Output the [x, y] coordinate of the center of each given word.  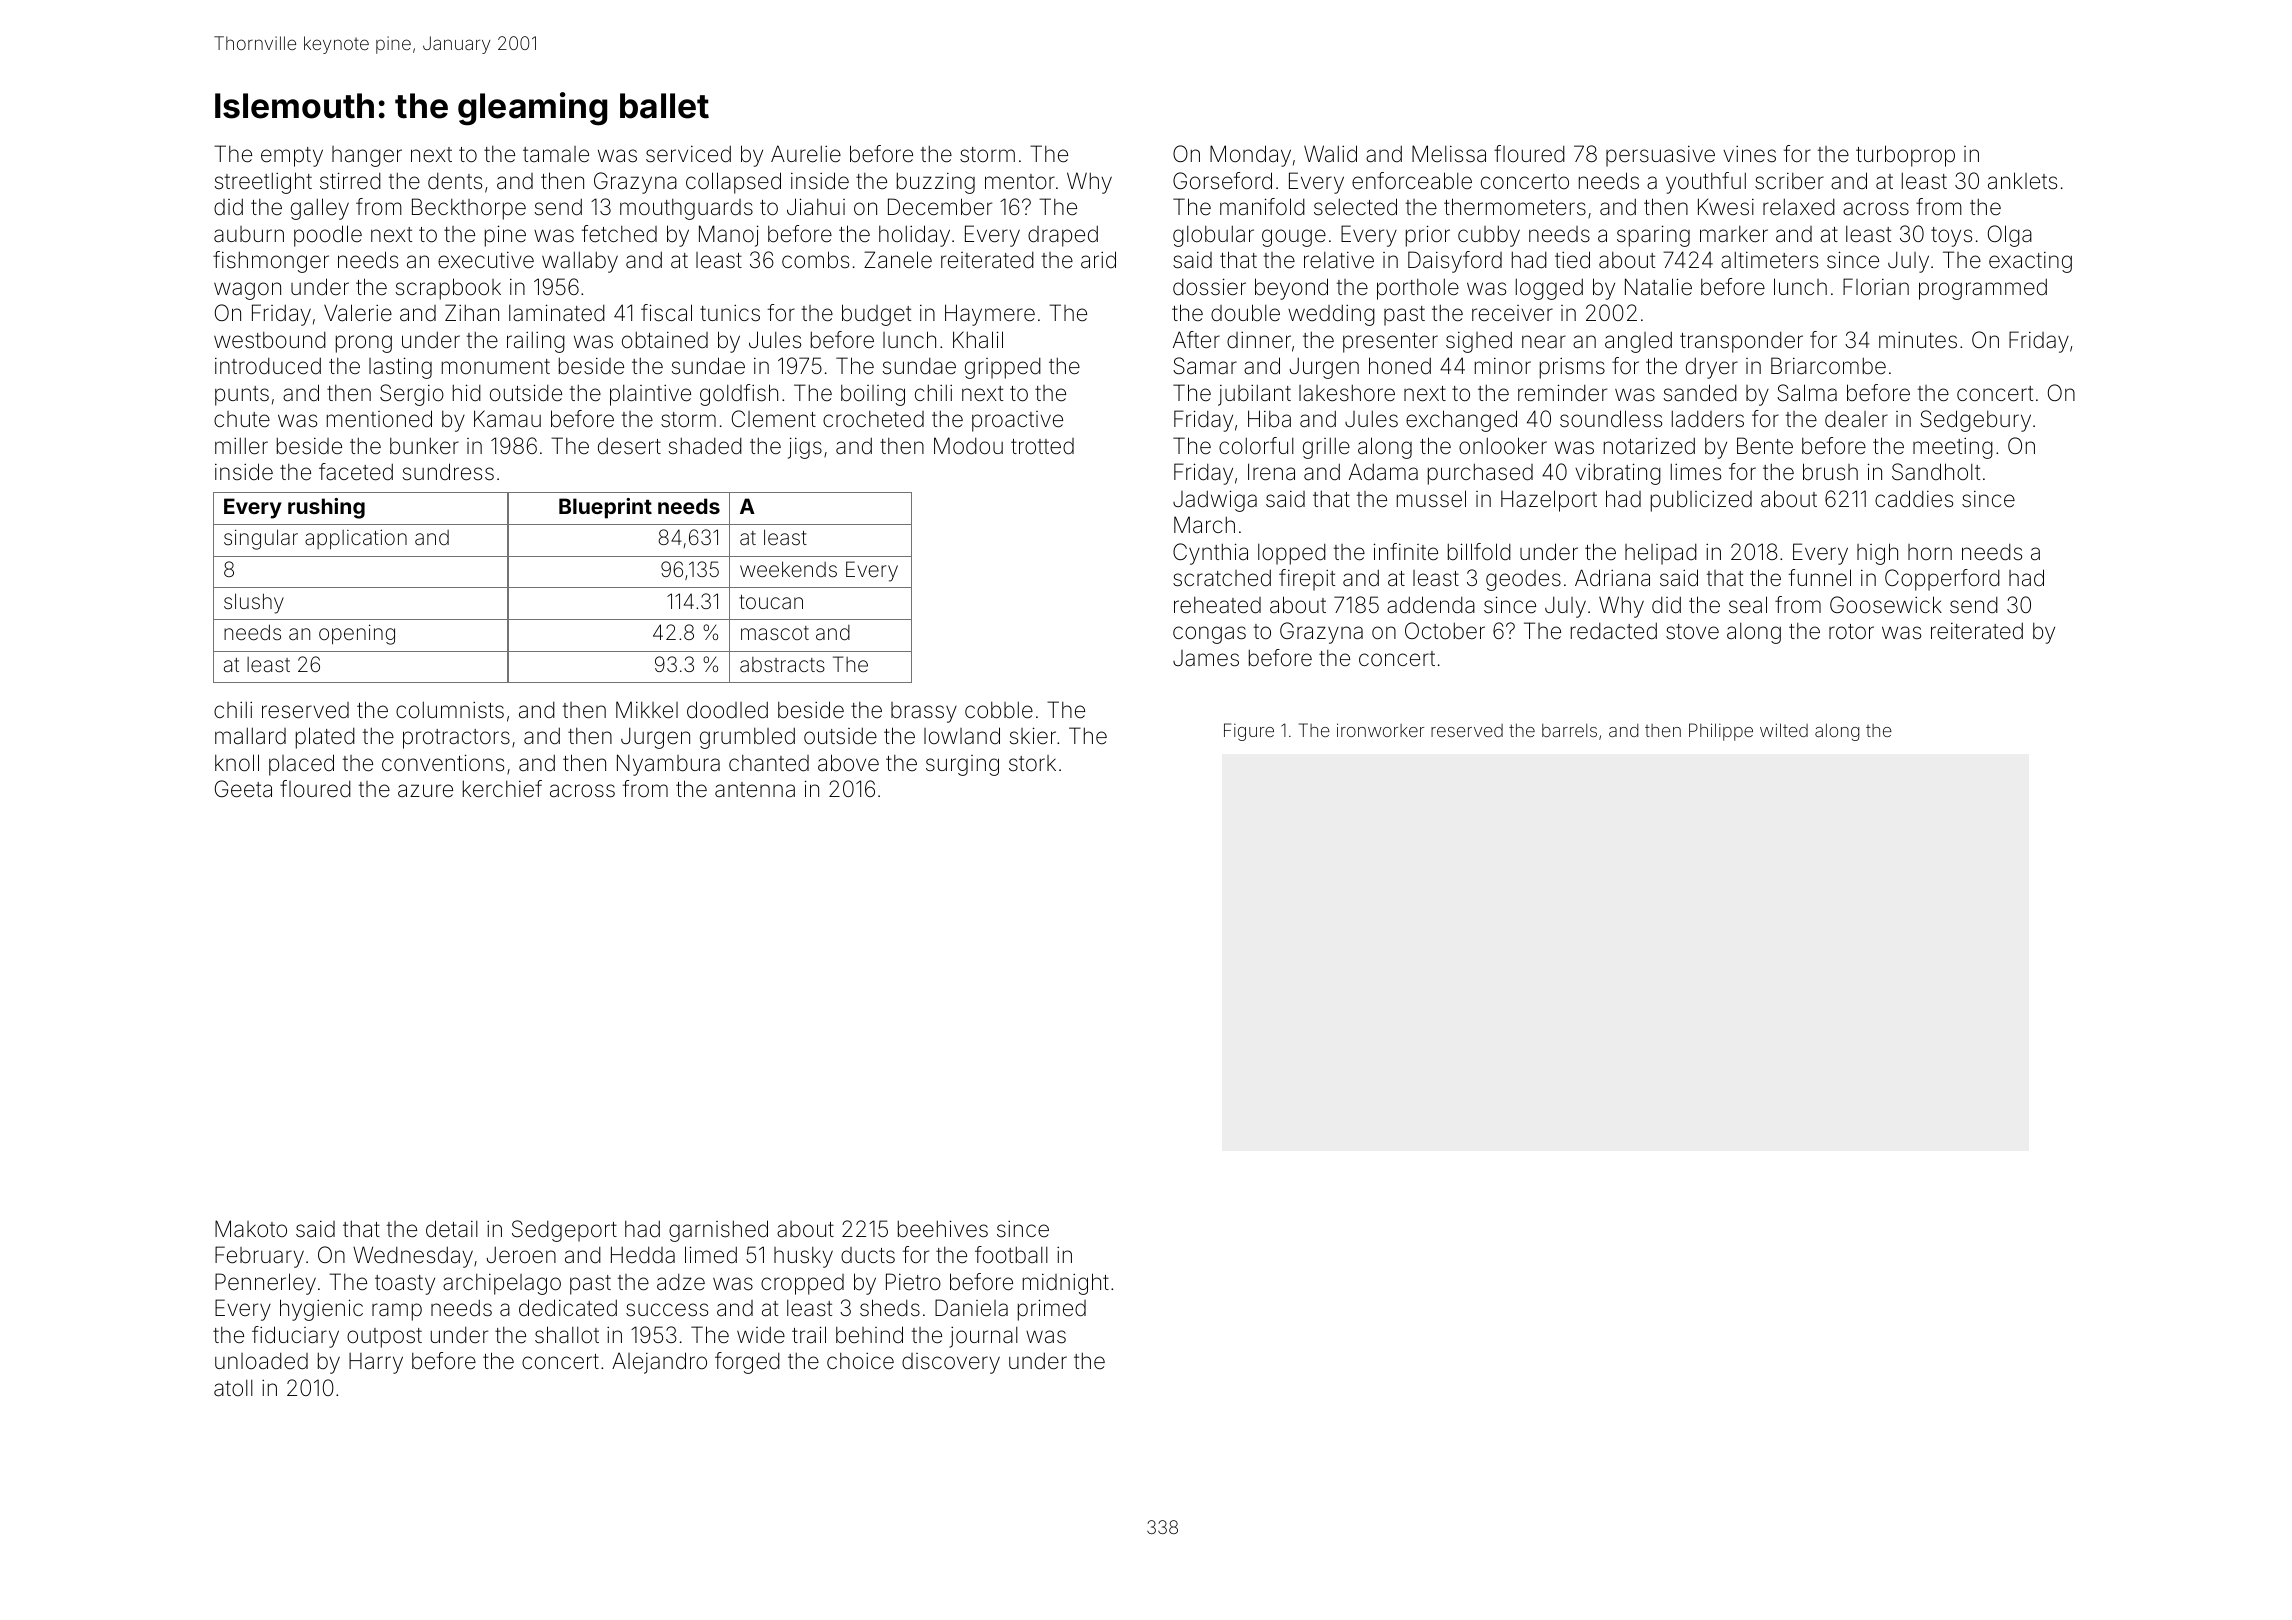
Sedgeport [564, 1231]
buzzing [936, 183]
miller [241, 446]
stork [1032, 763]
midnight [1066, 1284]
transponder [1741, 342]
